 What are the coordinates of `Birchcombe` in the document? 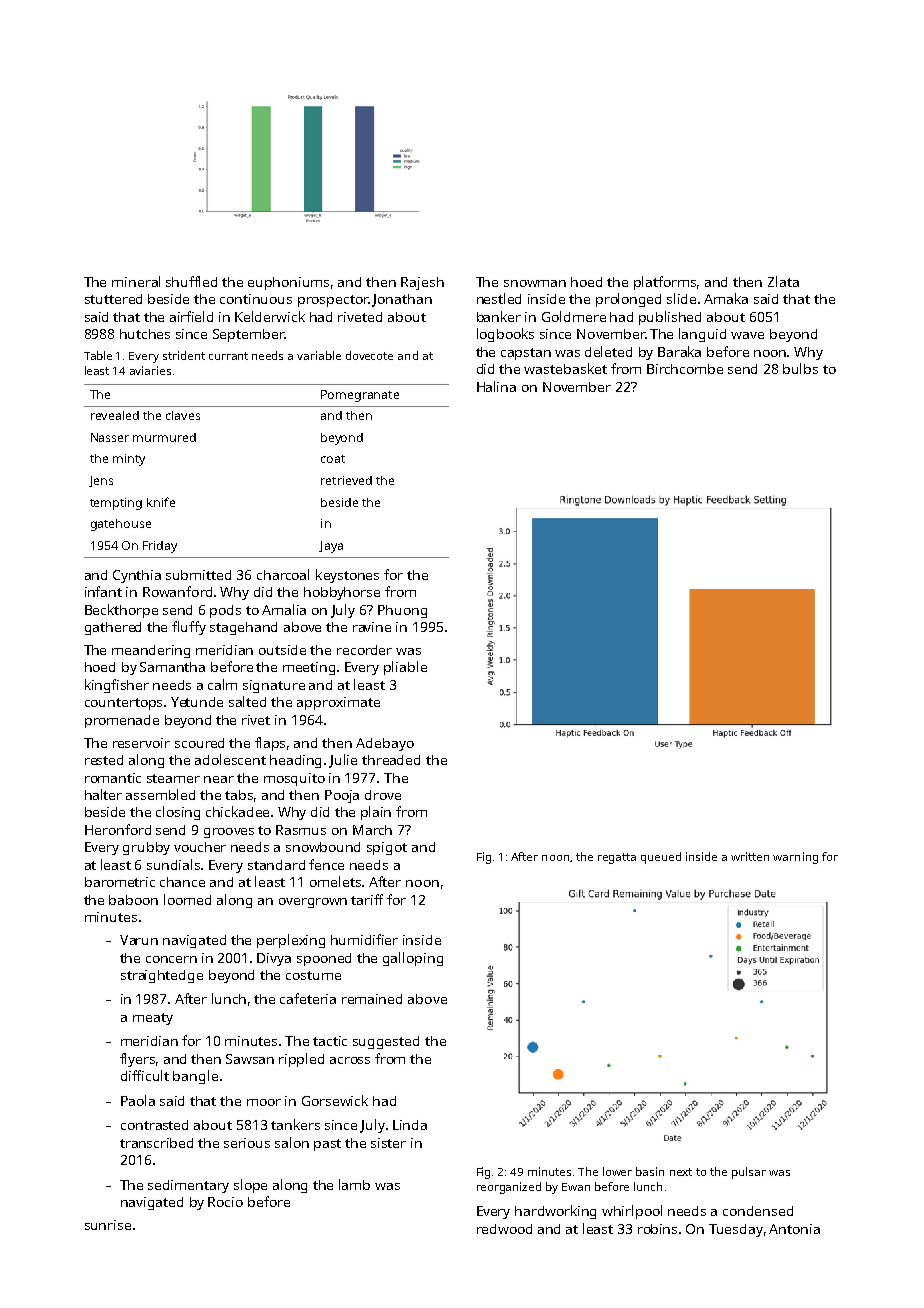 It's located at (685, 369).
